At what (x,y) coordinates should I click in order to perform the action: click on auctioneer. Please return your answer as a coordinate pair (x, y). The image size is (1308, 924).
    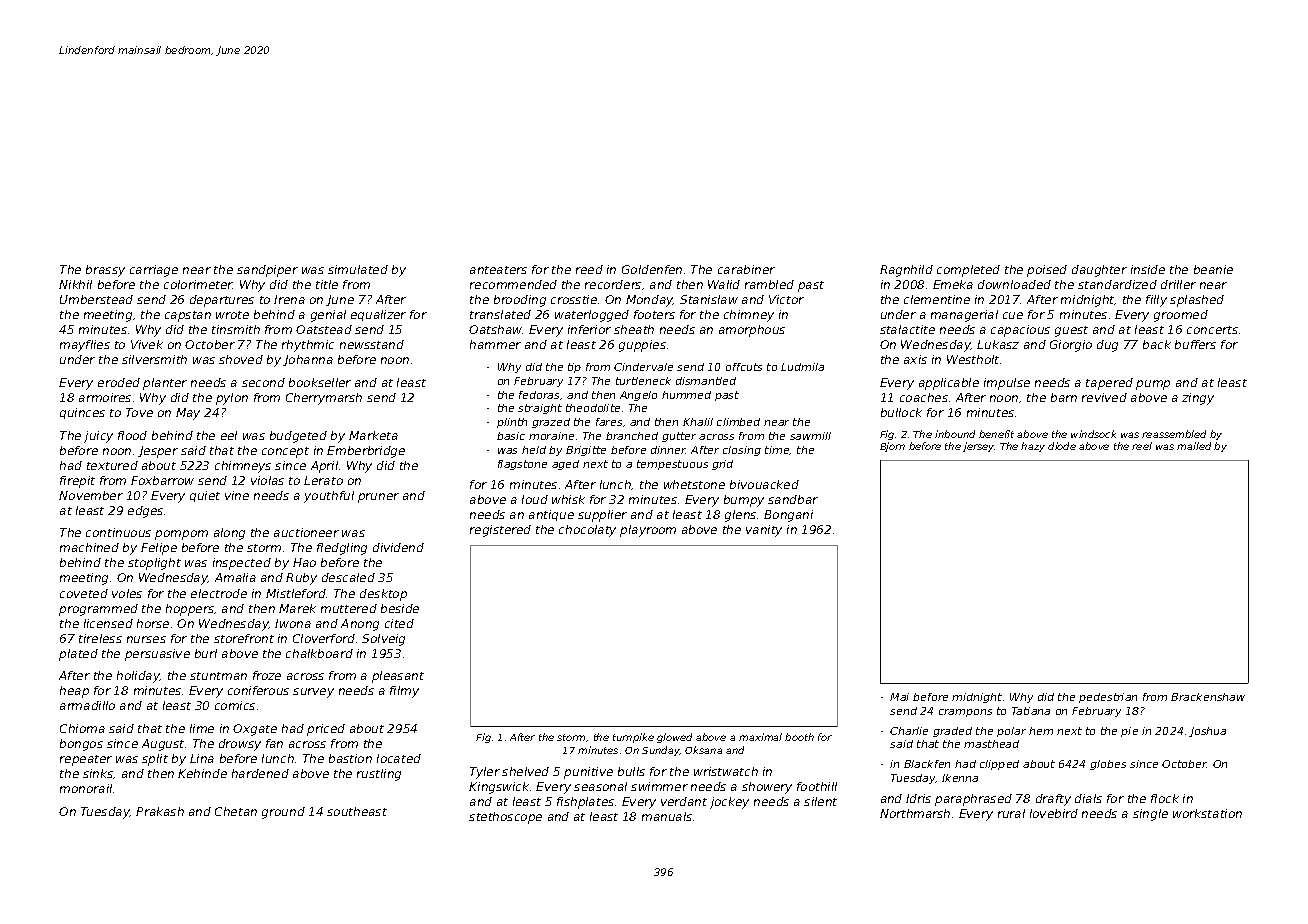
    Looking at the image, I should click on (306, 532).
